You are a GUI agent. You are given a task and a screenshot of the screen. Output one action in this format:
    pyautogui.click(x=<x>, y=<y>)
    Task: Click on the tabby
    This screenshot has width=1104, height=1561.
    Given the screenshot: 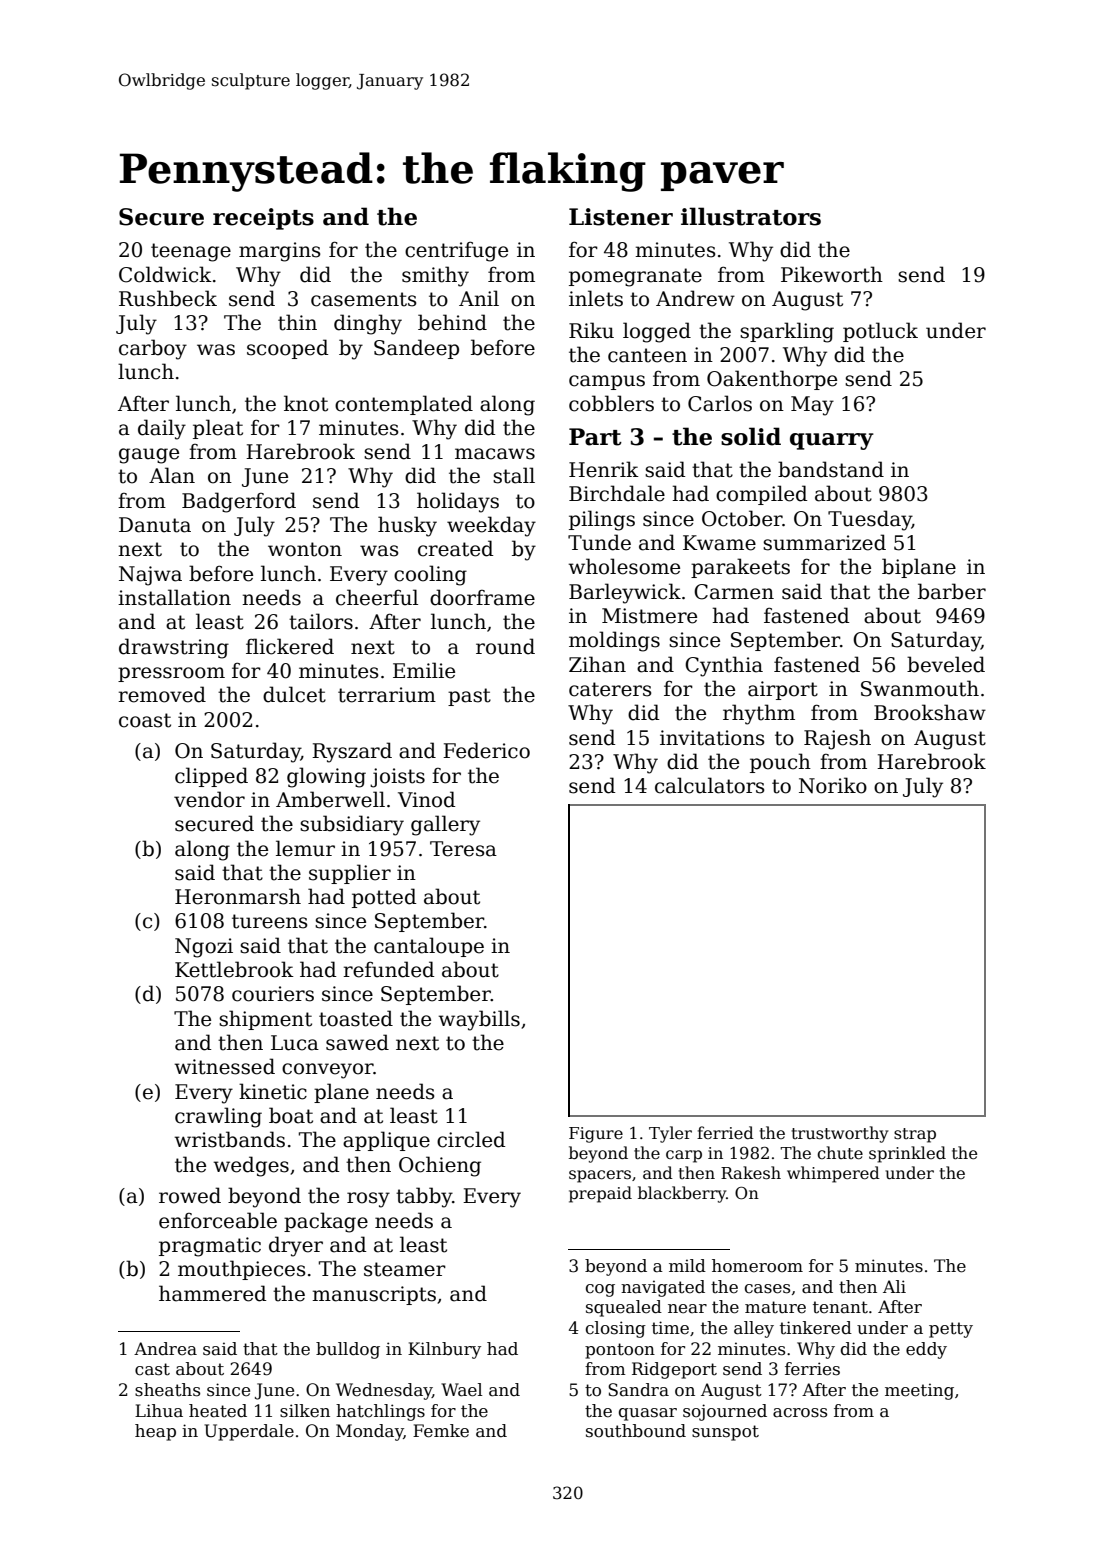 What is the action you would take?
    pyautogui.click(x=424, y=1197)
